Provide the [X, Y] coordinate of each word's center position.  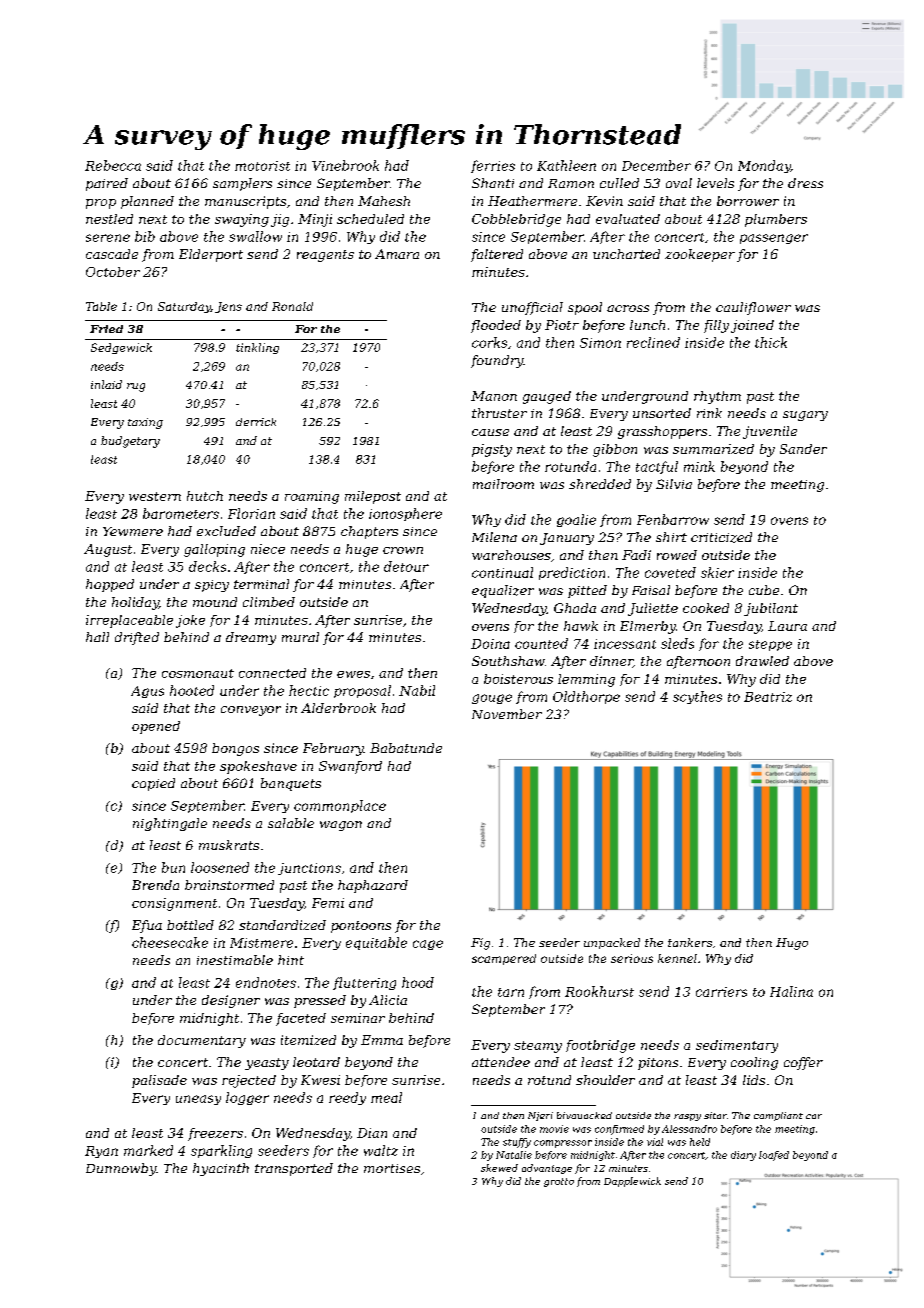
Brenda [155, 885]
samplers [242, 184]
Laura [787, 626]
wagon [341, 826]
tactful [657, 467]
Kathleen [566, 165]
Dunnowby [121, 1169]
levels [715, 183]
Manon [494, 396]
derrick [256, 422]
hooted [192, 690]
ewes [353, 674]
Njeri [540, 1116]
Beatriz [768, 697]
